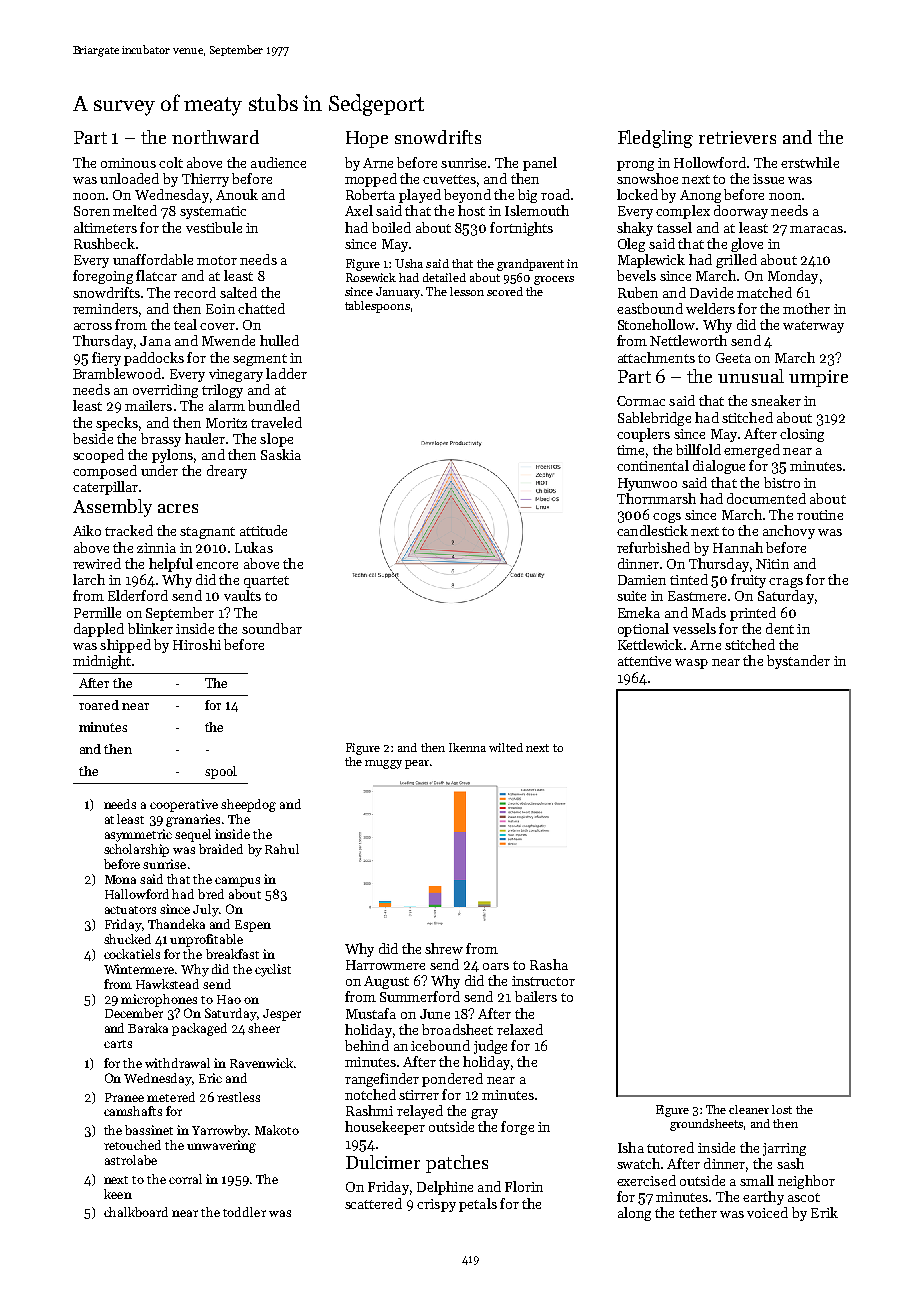  I want to click on lost, so click(782, 1109).
